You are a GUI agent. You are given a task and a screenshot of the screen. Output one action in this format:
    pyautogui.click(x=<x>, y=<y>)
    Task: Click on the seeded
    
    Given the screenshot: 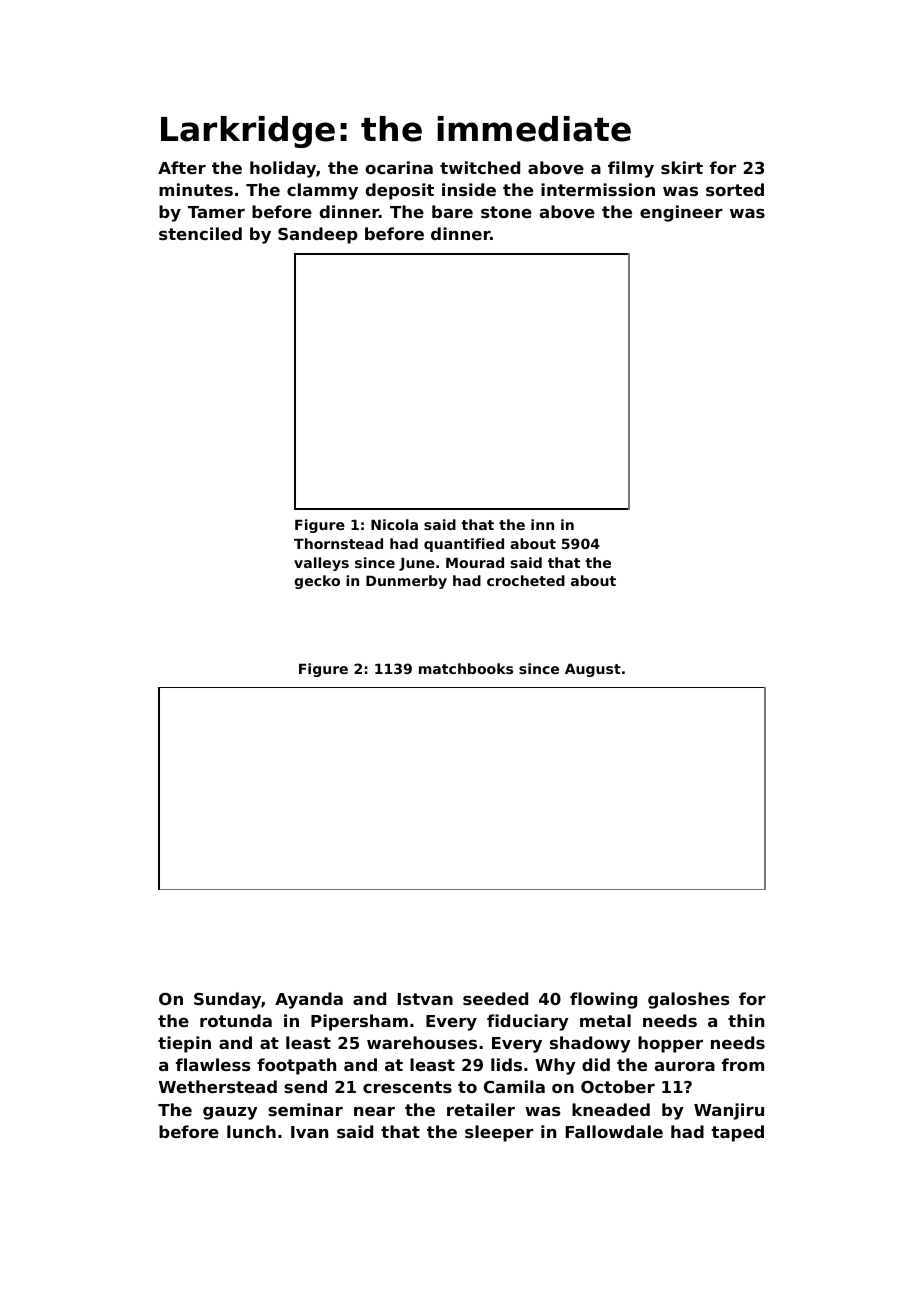 What is the action you would take?
    pyautogui.click(x=495, y=998)
